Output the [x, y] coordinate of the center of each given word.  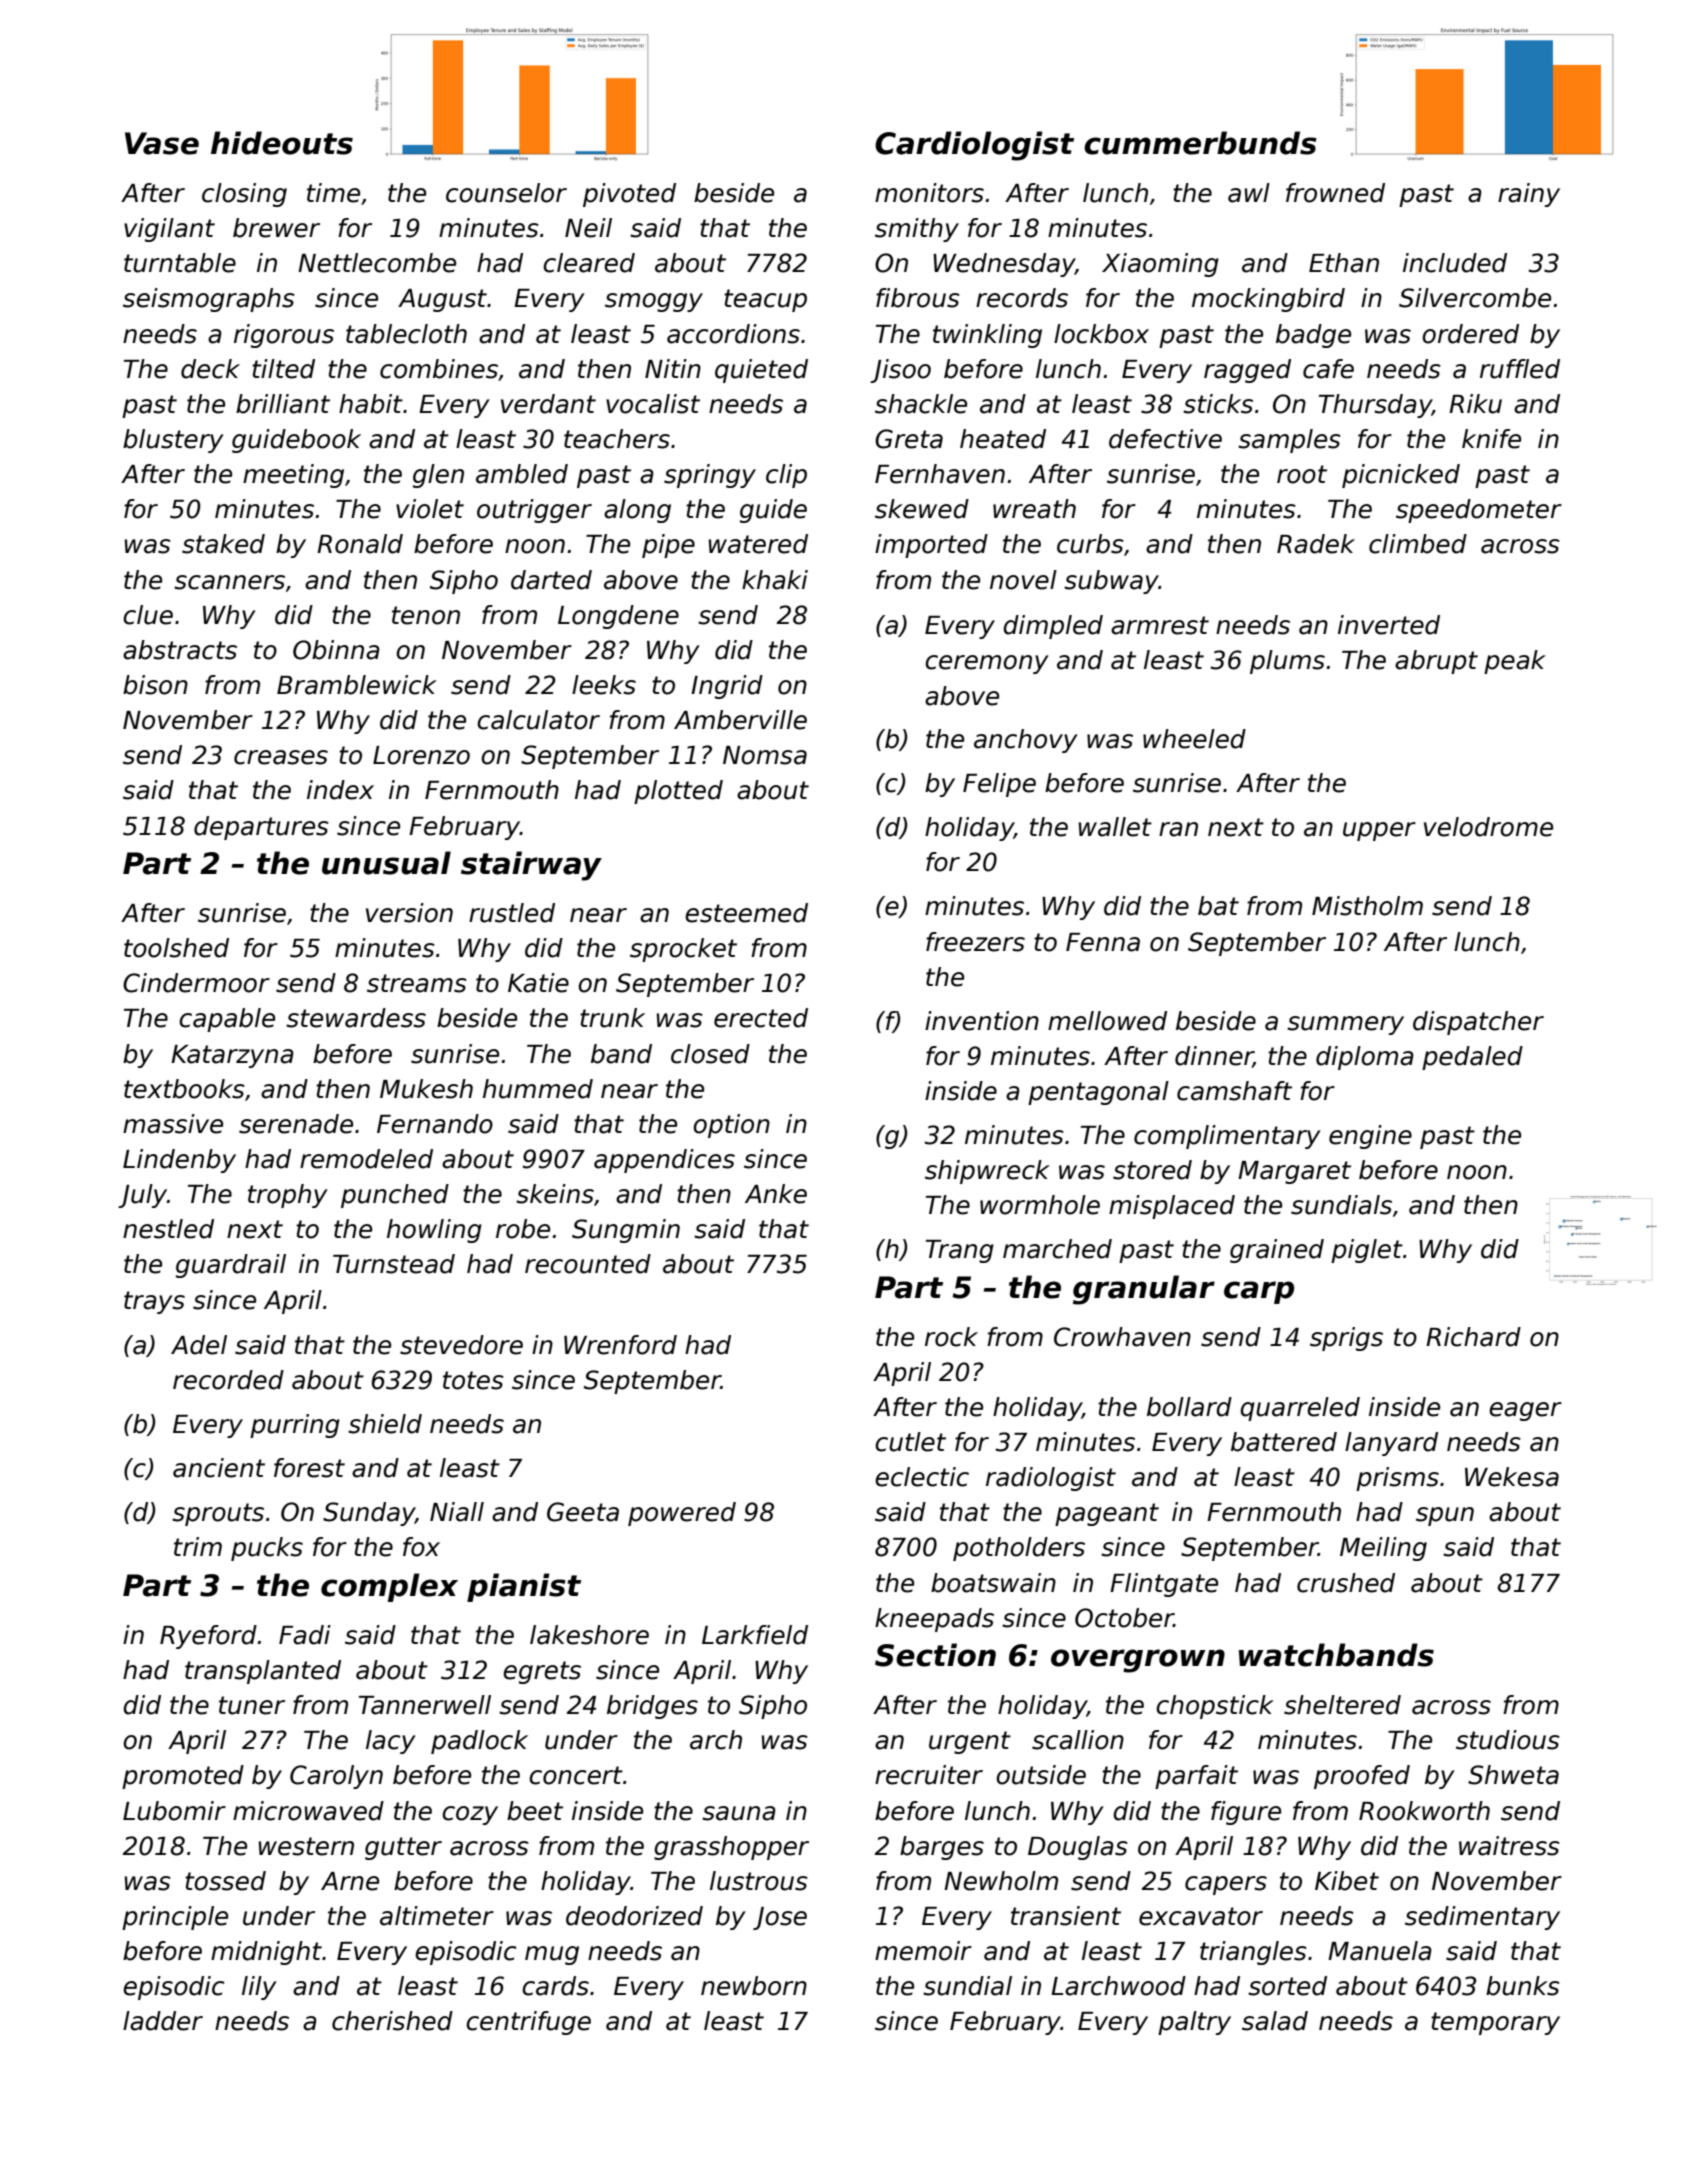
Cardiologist [974, 146]
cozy [470, 1815]
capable [227, 1020]
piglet [1367, 1251]
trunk [612, 1018]
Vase [162, 143]
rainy [1529, 195]
